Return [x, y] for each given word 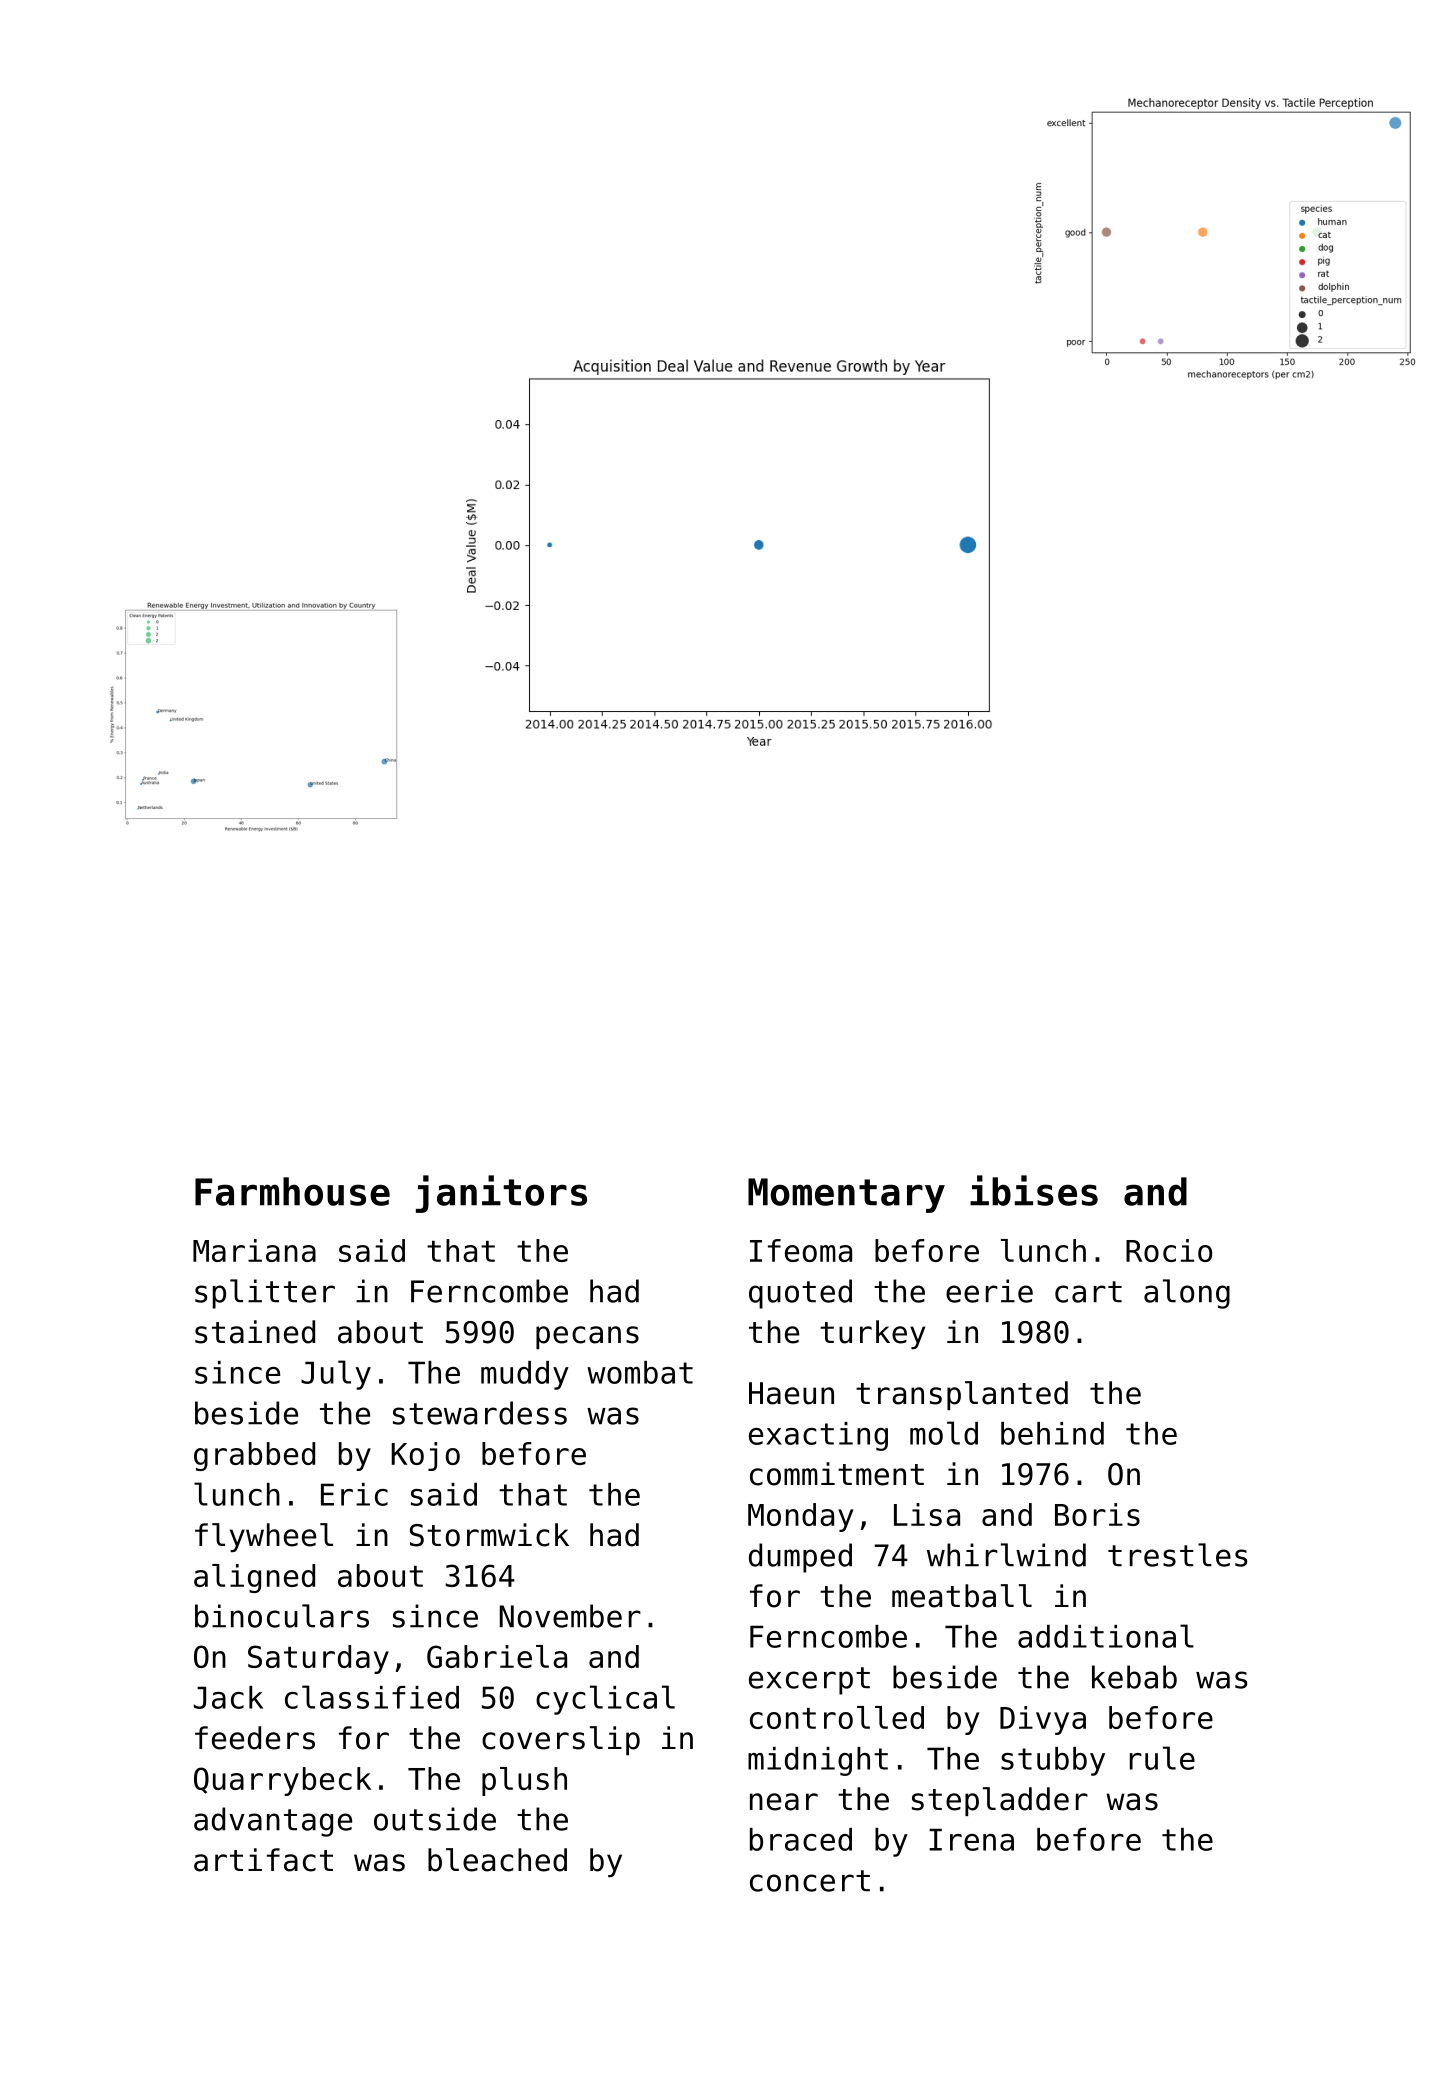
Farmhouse [292, 1191]
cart [1088, 1292]
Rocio [1169, 1250]
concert [810, 1881]
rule [1162, 1758]
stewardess [480, 1413]
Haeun [791, 1393]
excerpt [809, 1681]
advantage [273, 1822]
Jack [228, 1697]
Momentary [846, 1195]
